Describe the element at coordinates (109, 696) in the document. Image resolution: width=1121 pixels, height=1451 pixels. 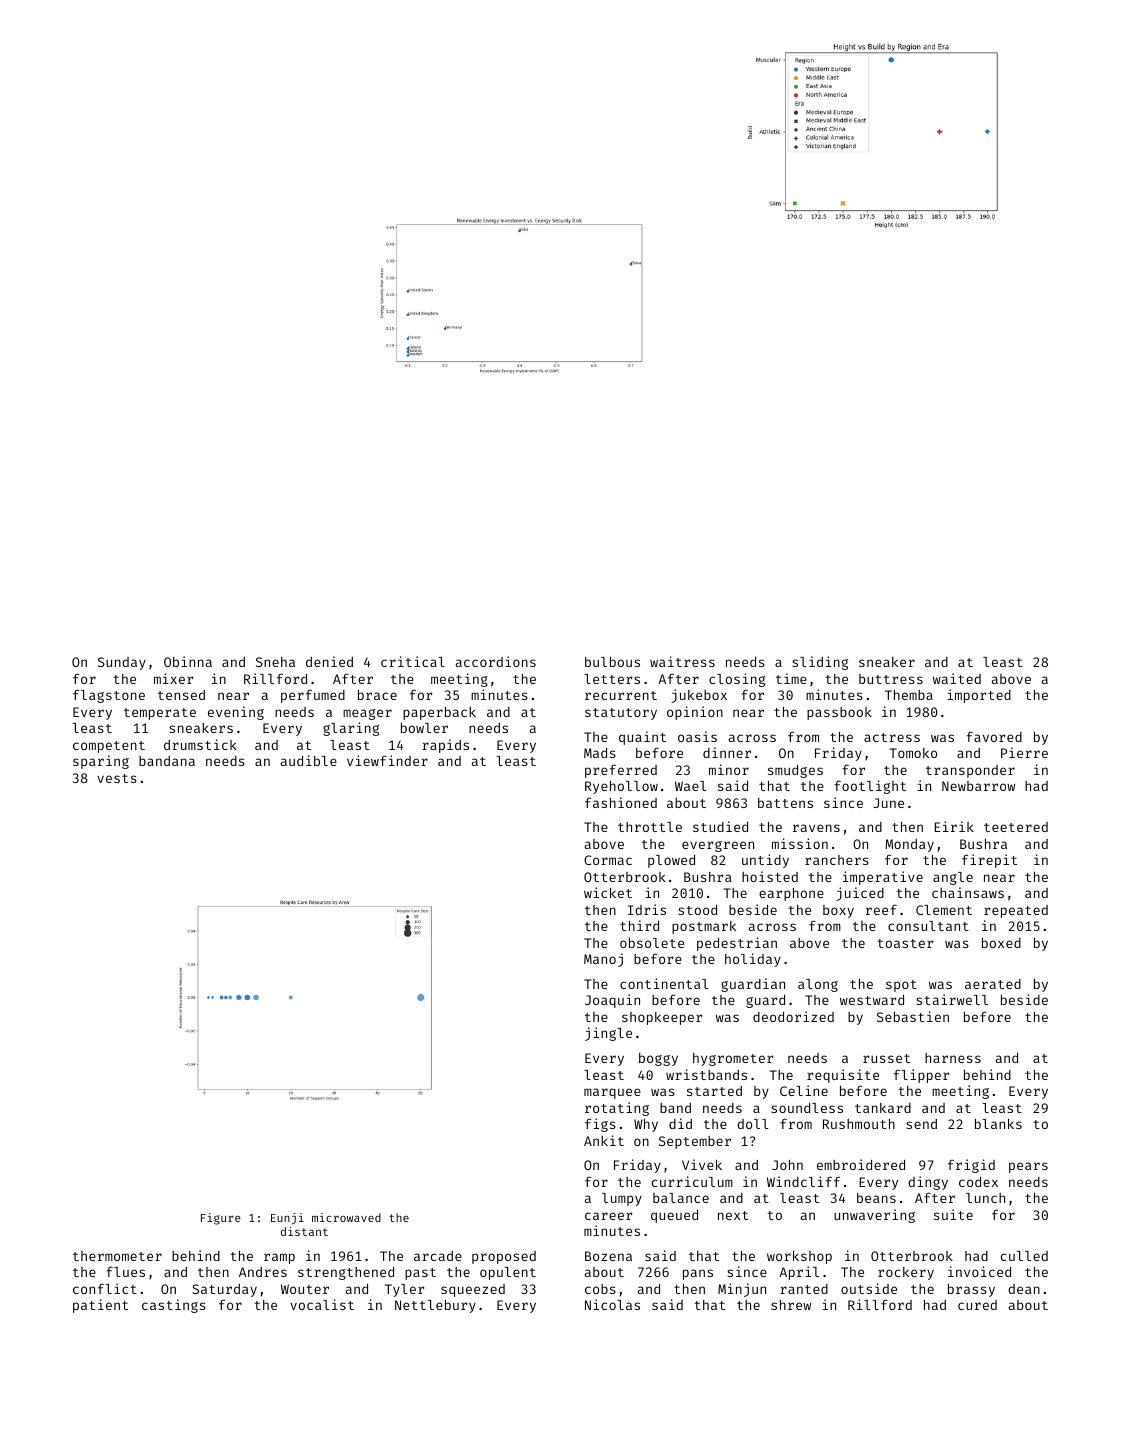
I see `flagstone` at that location.
